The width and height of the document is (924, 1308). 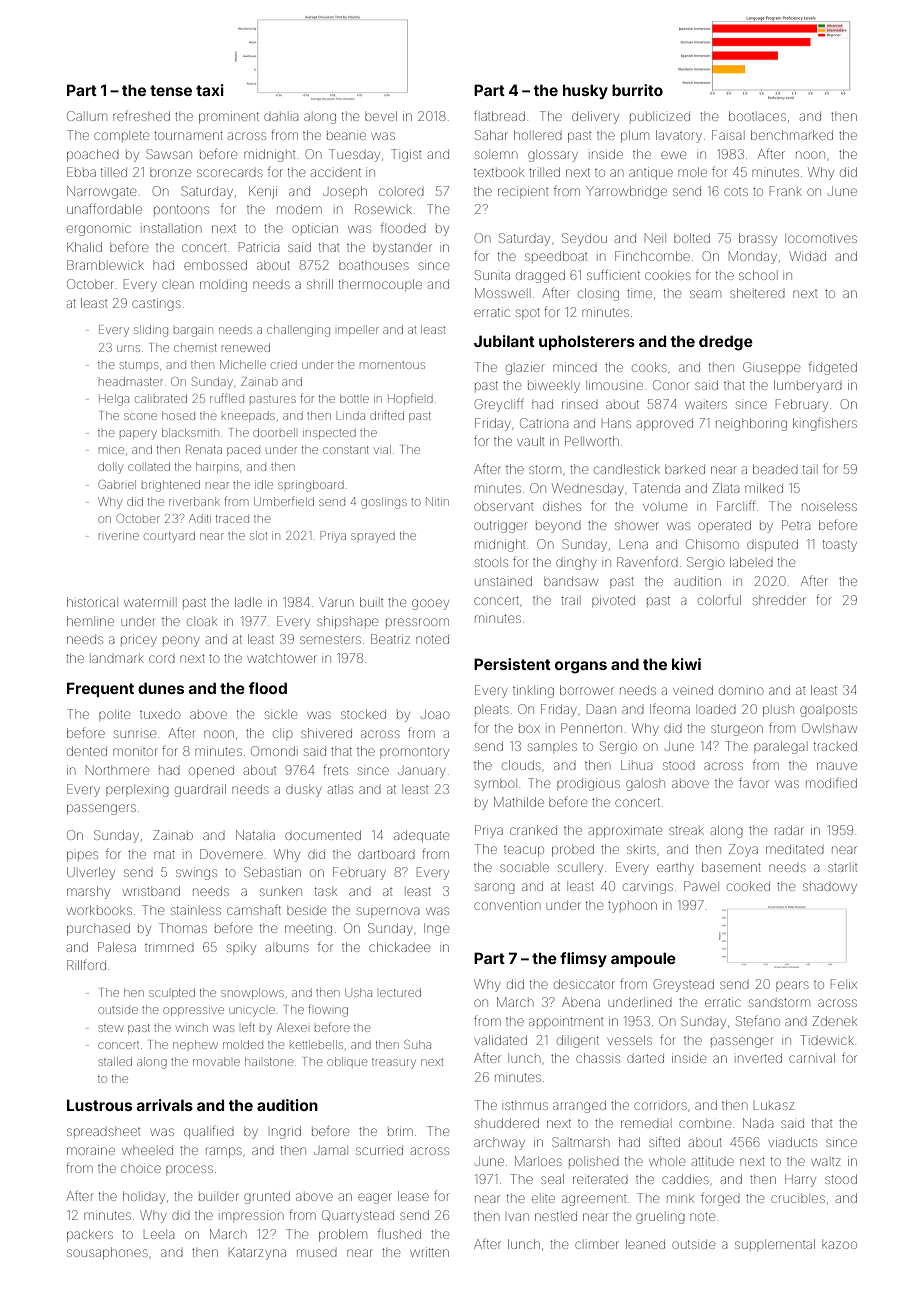 I want to click on leaned, so click(x=645, y=1244).
